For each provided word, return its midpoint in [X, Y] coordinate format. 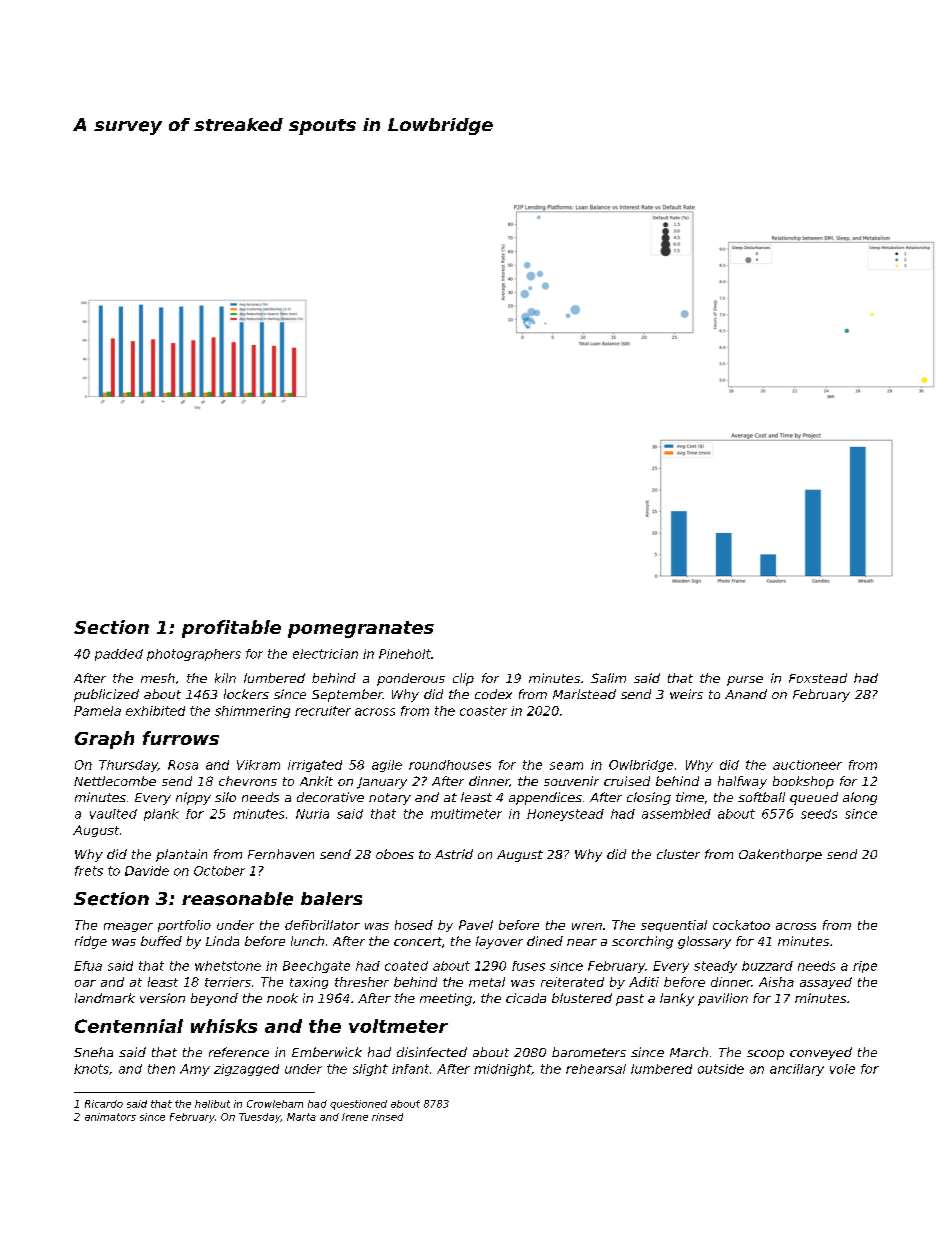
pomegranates [361, 629]
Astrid [454, 854]
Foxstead [818, 678]
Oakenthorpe [780, 855]
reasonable [237, 899]
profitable [231, 629]
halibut [212, 1104]
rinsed [387, 1117]
